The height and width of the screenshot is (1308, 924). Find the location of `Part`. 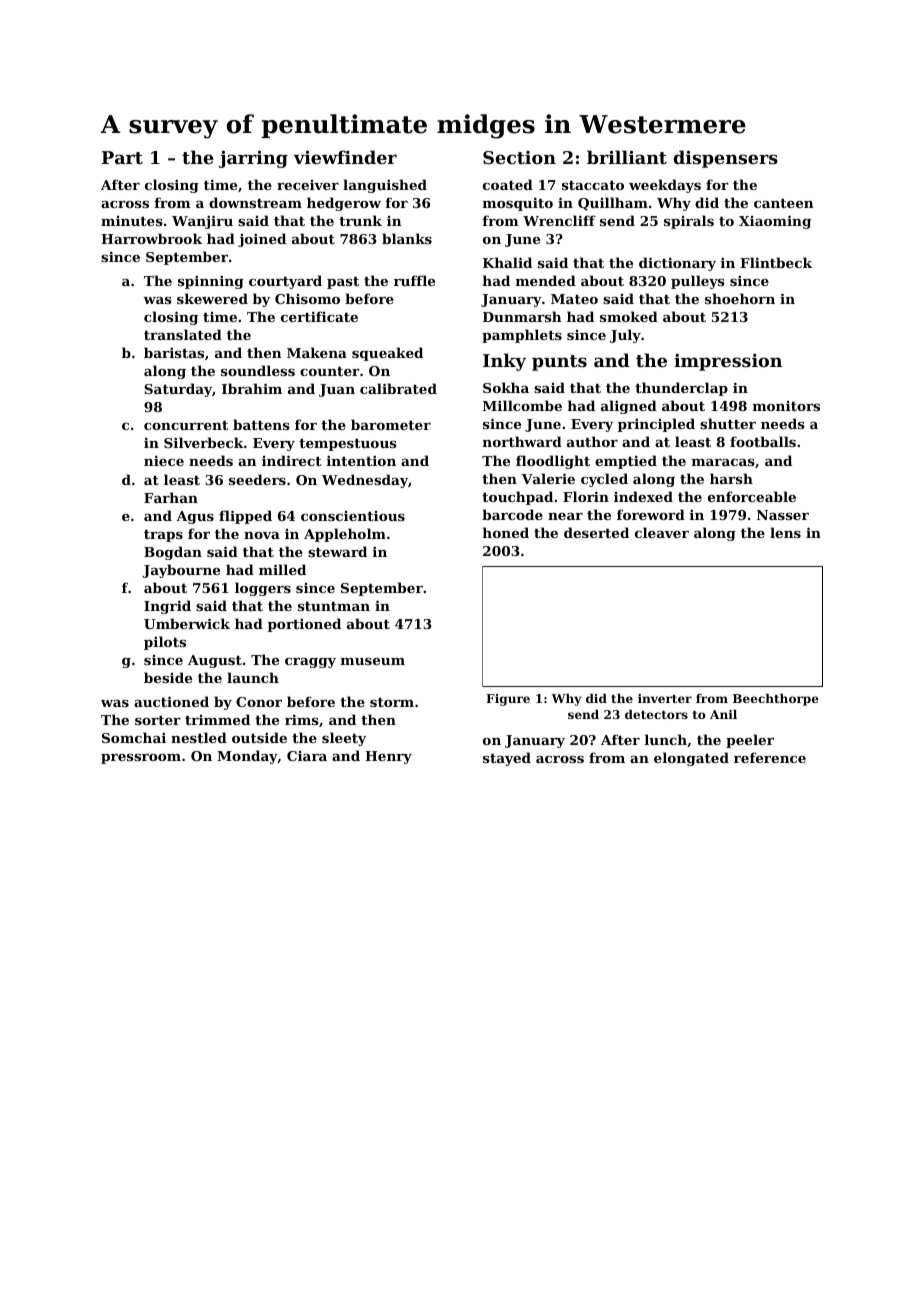

Part is located at coordinates (122, 157).
